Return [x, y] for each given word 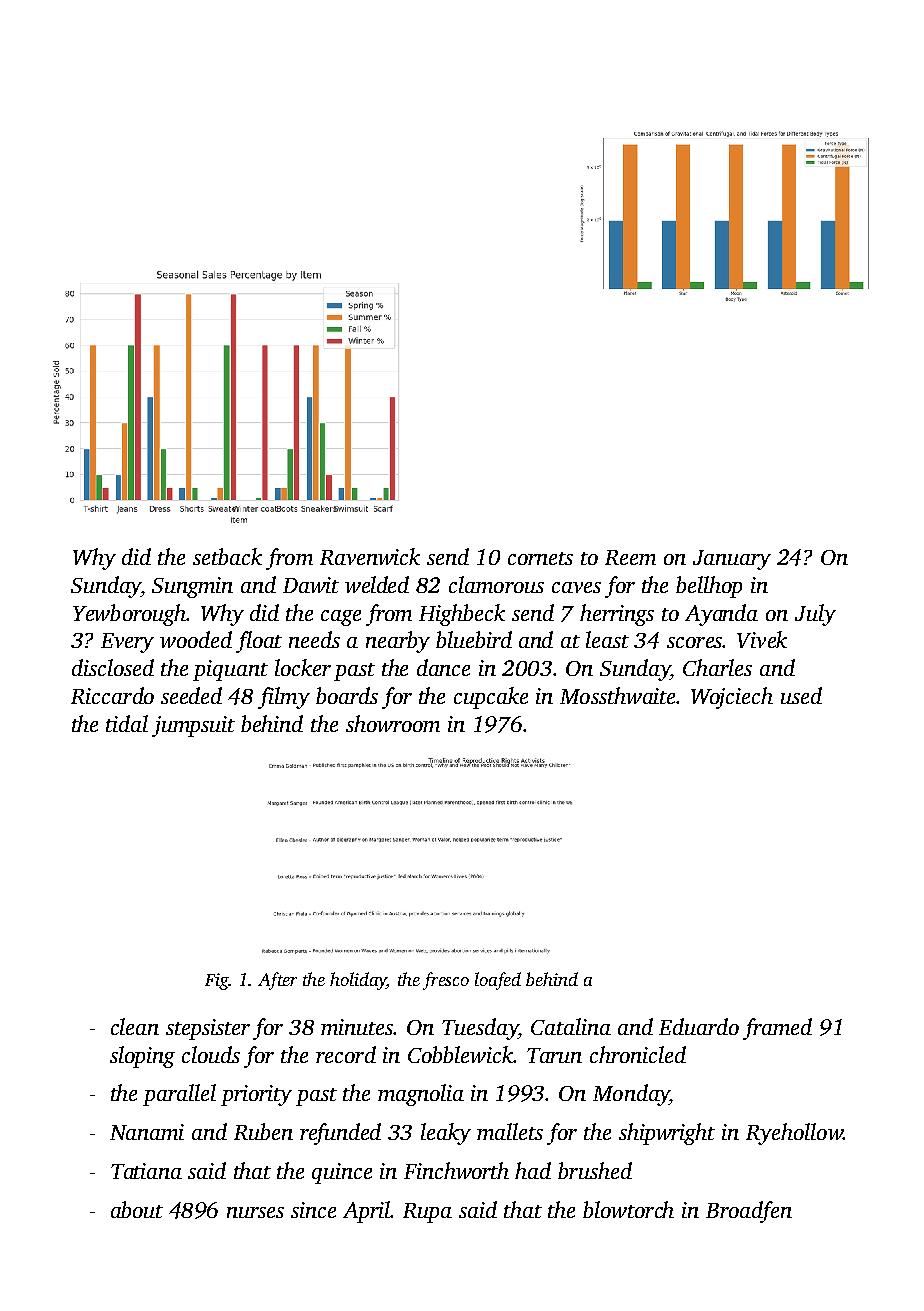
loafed [498, 981]
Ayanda [721, 615]
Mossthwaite [617, 695]
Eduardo [699, 1026]
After [277, 981]
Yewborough [130, 615]
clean [135, 1026]
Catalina [571, 1026]
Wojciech [732, 698]
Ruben [263, 1131]
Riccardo [112, 695]
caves [576, 587]
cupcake [491, 698]
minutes [357, 1027]
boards [347, 695]
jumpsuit [193, 726]
